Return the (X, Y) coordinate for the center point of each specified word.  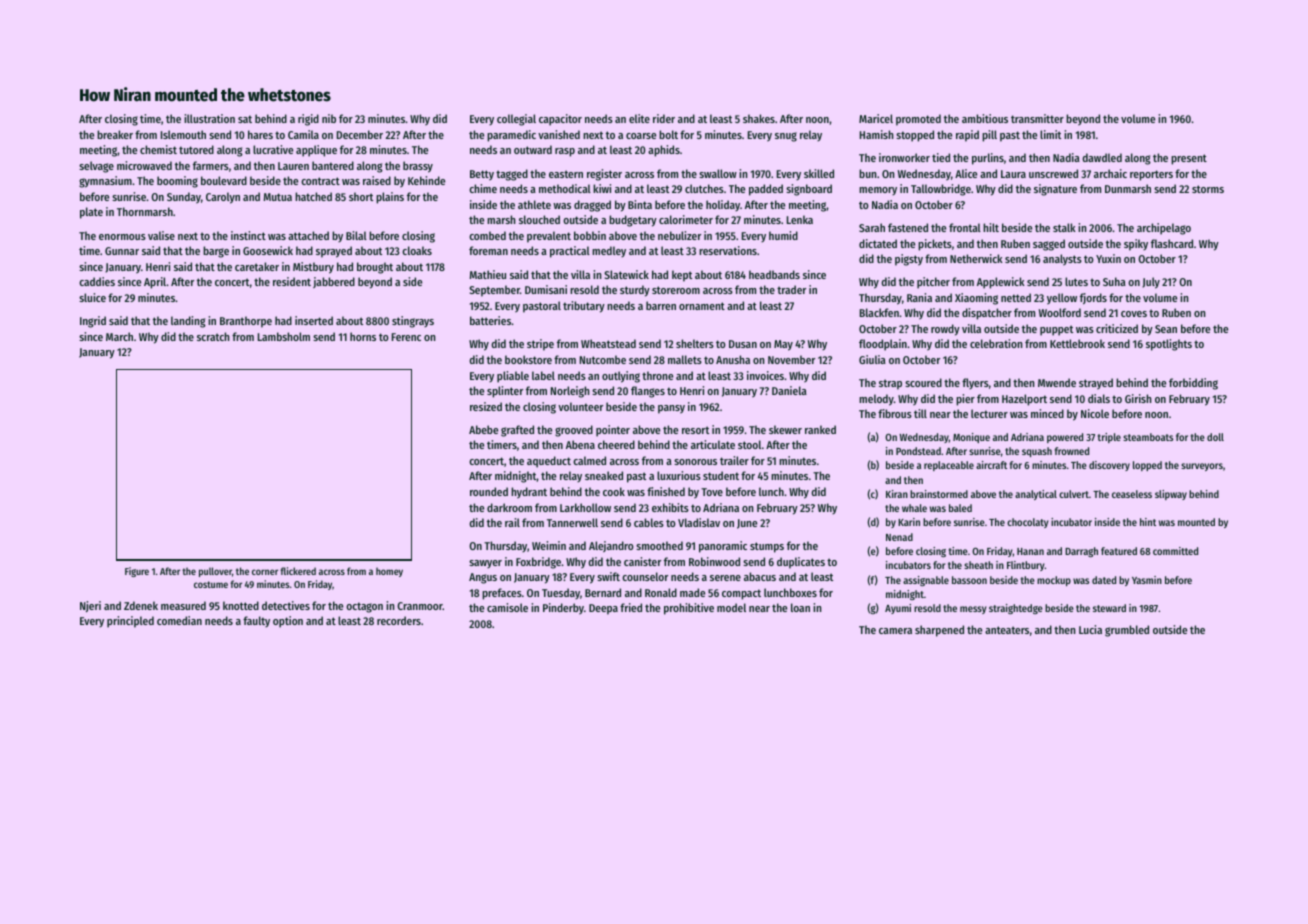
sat (245, 119)
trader (791, 289)
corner (265, 572)
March (119, 336)
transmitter (1037, 118)
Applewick (1001, 283)
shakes (759, 118)
